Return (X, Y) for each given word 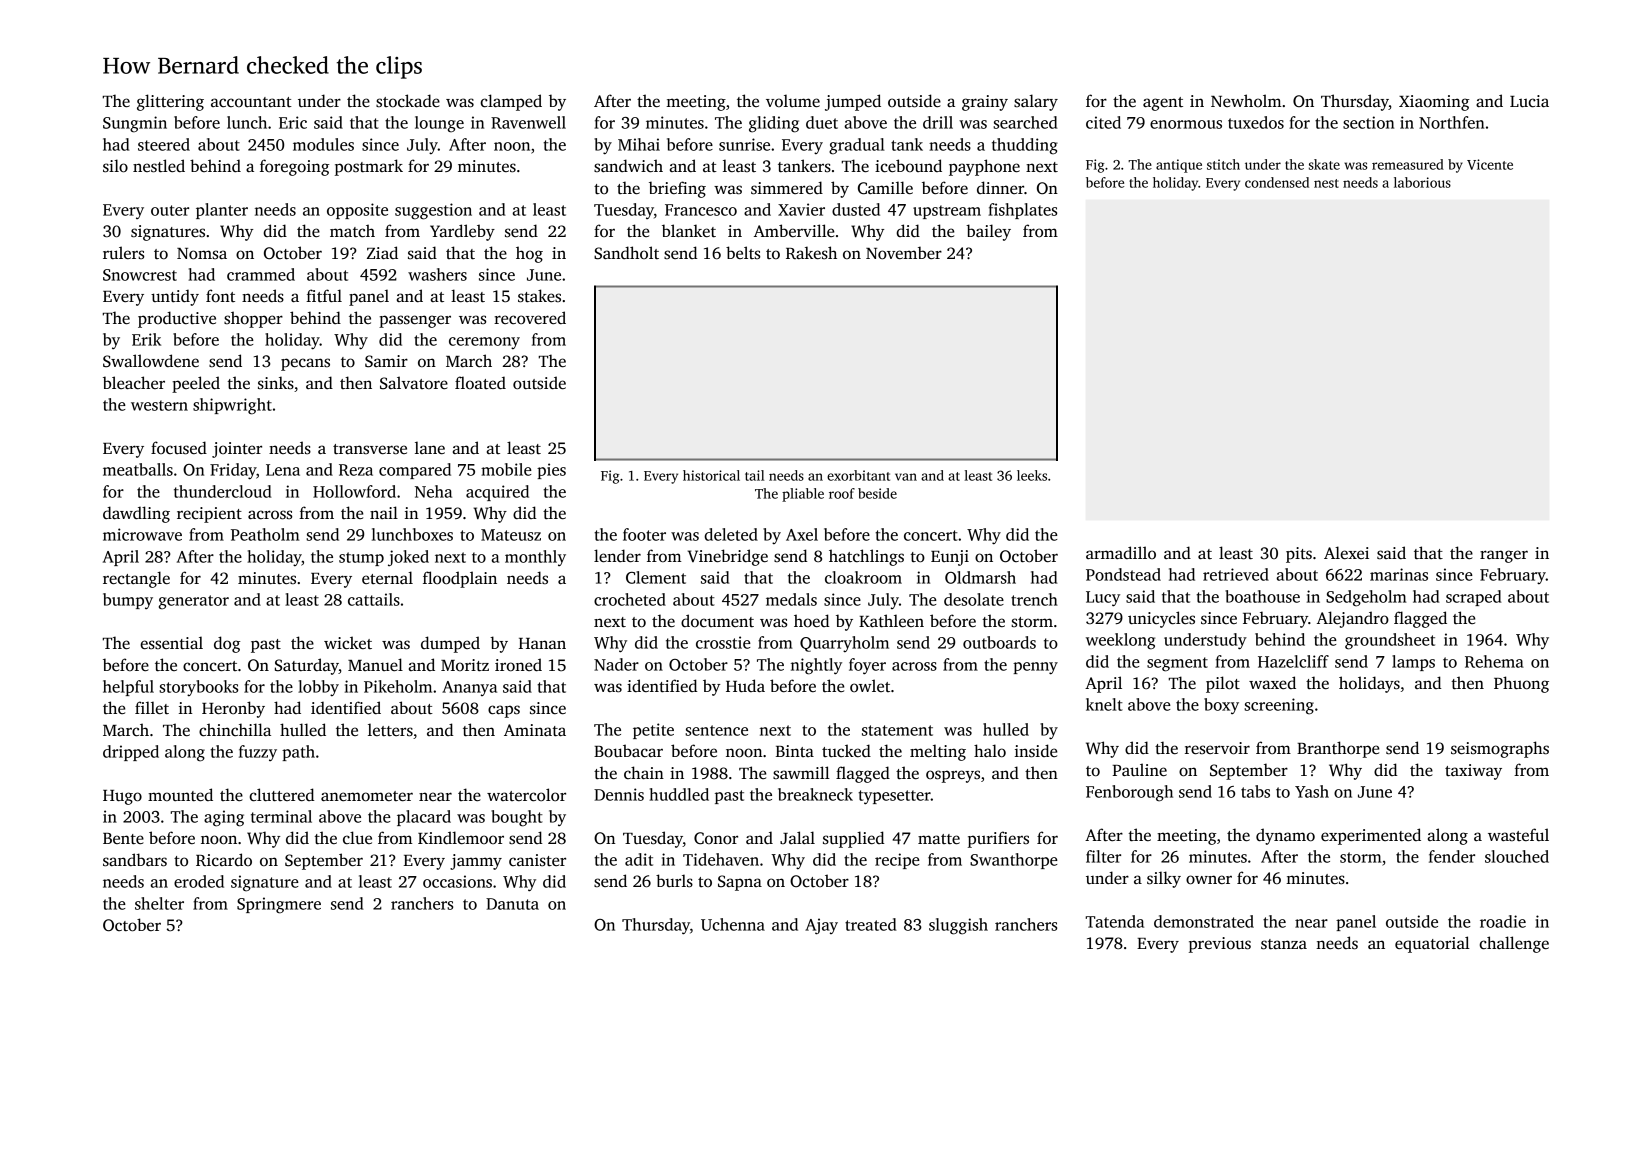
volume (793, 100)
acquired (497, 493)
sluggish (958, 926)
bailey (988, 232)
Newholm (1246, 100)
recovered (530, 317)
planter (222, 211)
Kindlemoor (461, 838)
